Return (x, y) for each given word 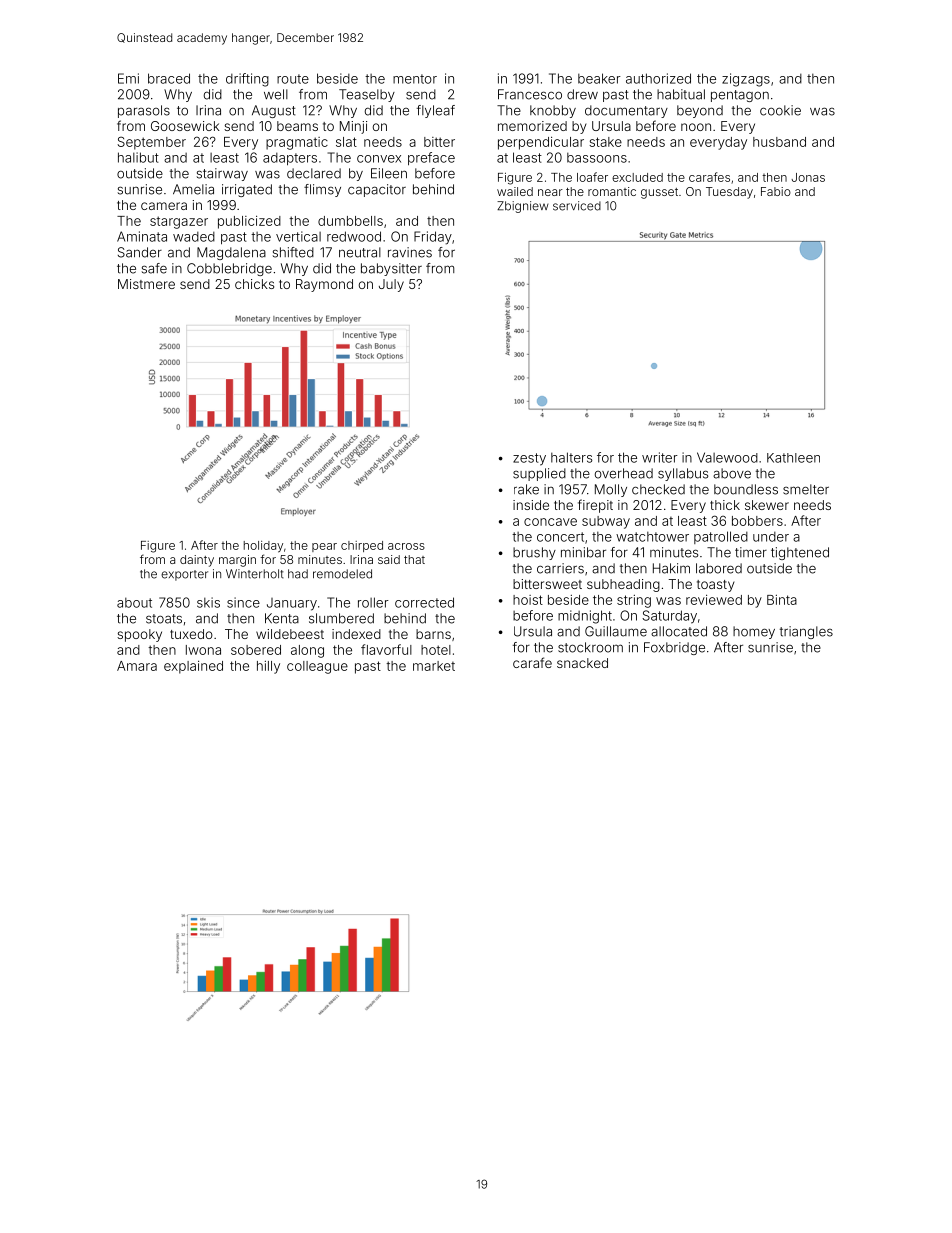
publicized (249, 222)
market (434, 666)
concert (560, 537)
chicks (254, 284)
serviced (577, 206)
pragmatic (297, 143)
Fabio (776, 191)
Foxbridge (674, 648)
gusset (659, 193)
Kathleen (793, 458)
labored (719, 568)
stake (605, 142)
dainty (197, 561)
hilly (268, 667)
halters (572, 457)
